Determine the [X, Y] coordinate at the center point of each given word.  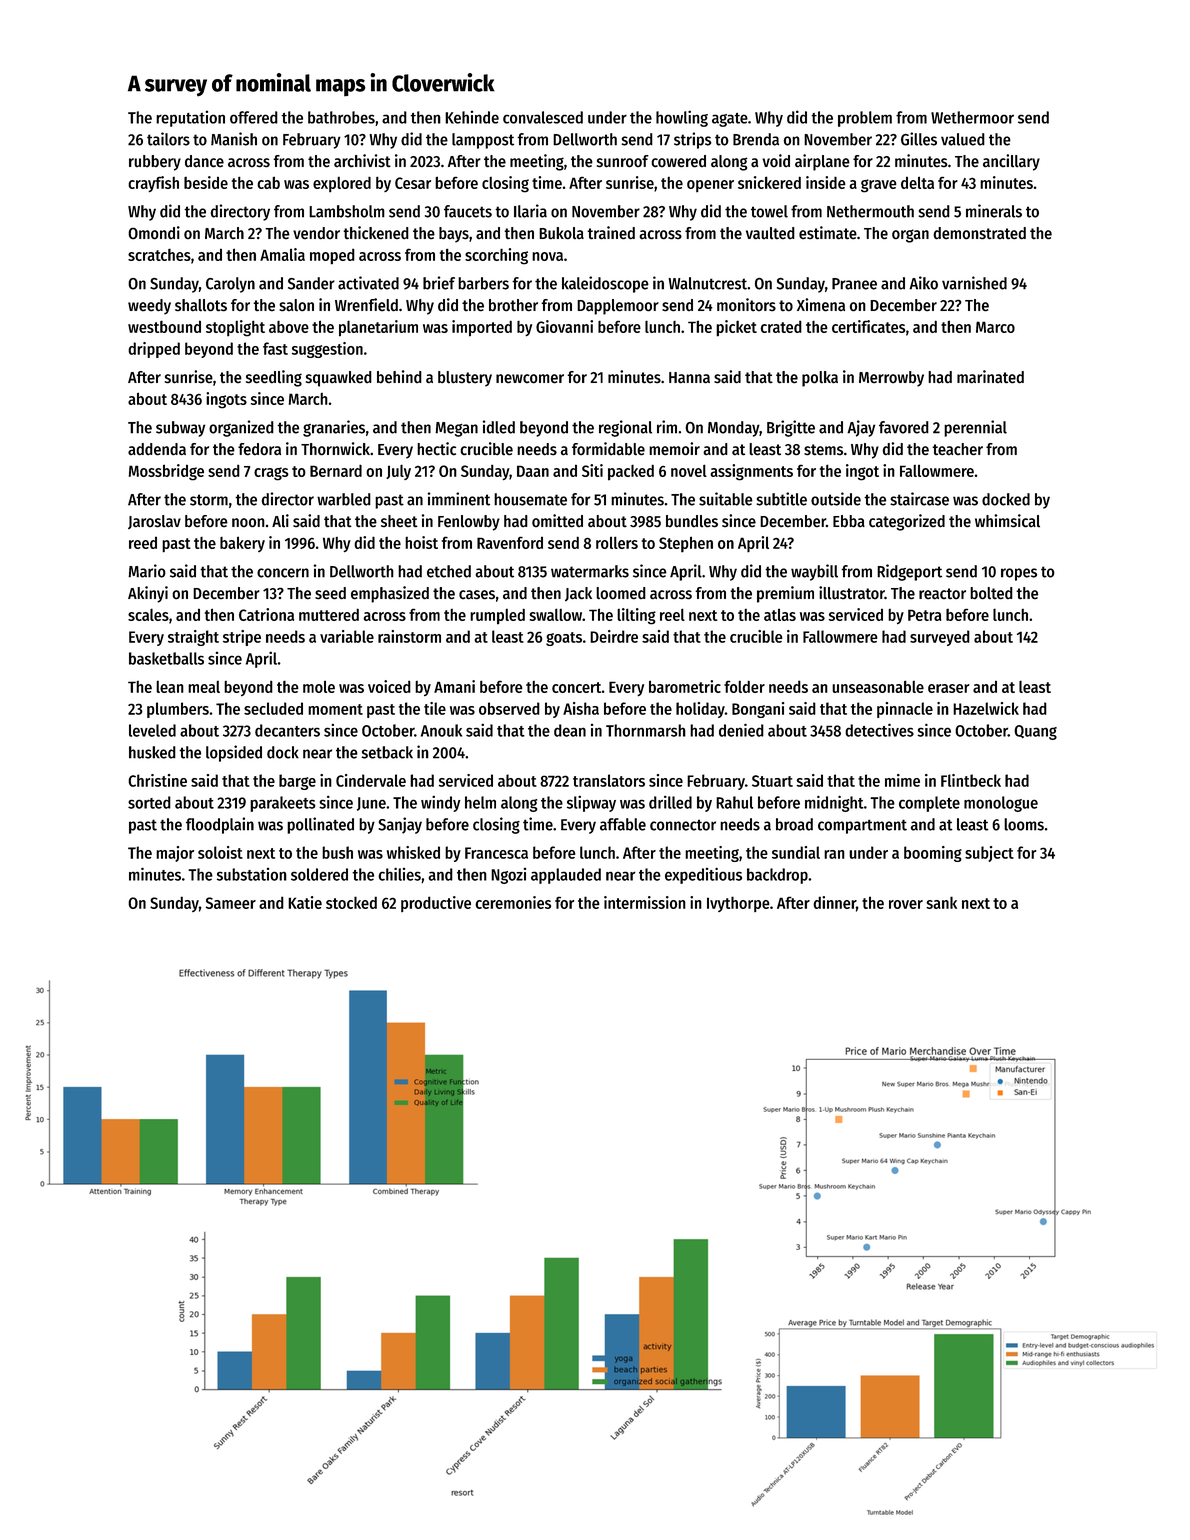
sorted [149, 802]
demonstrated [979, 233]
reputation [190, 118]
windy [441, 803]
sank [941, 902]
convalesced [543, 117]
